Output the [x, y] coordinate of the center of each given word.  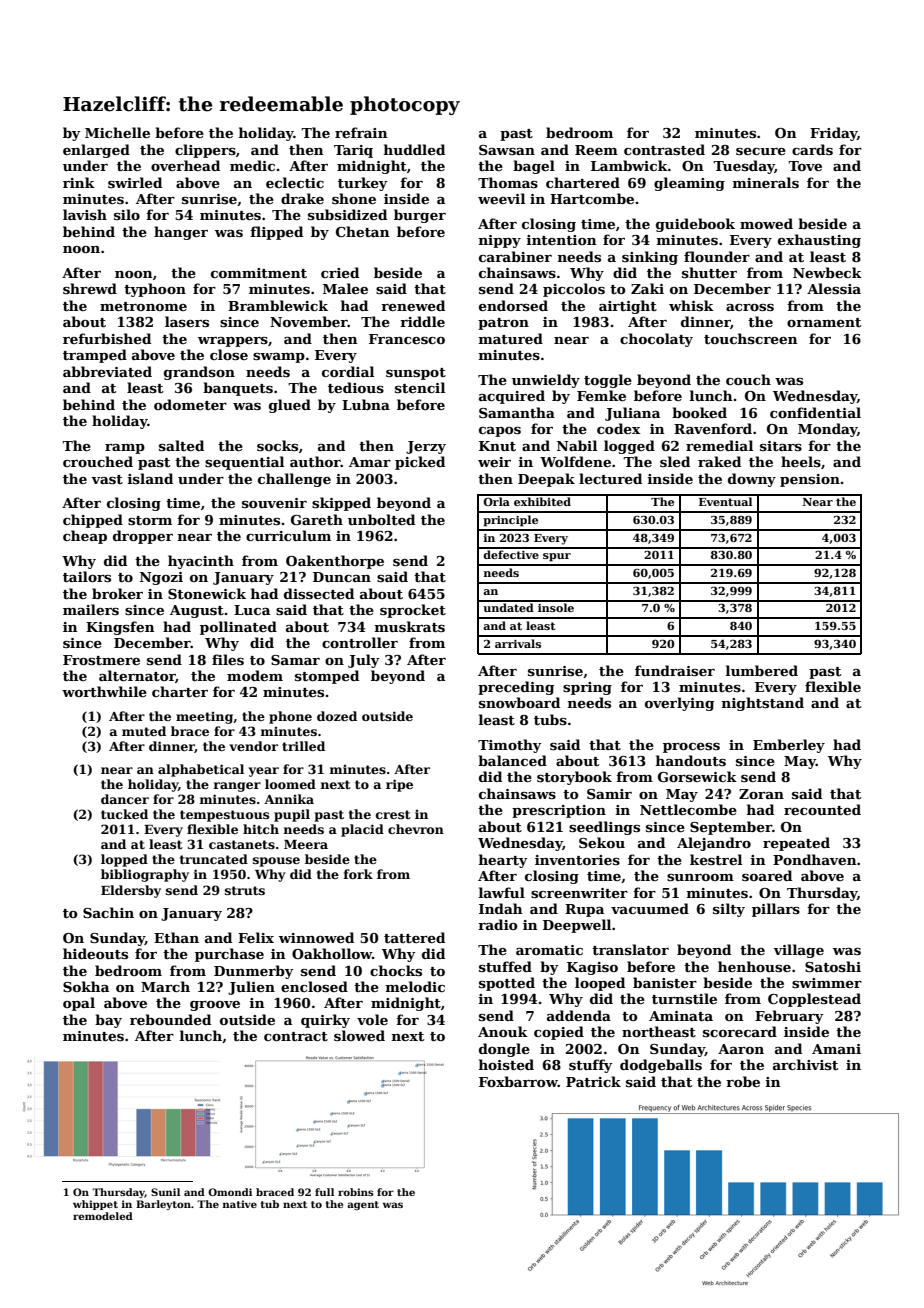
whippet [95, 1205]
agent [363, 1205]
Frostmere [101, 660]
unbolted [381, 519]
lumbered [762, 670]
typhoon [155, 290]
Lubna [366, 404]
